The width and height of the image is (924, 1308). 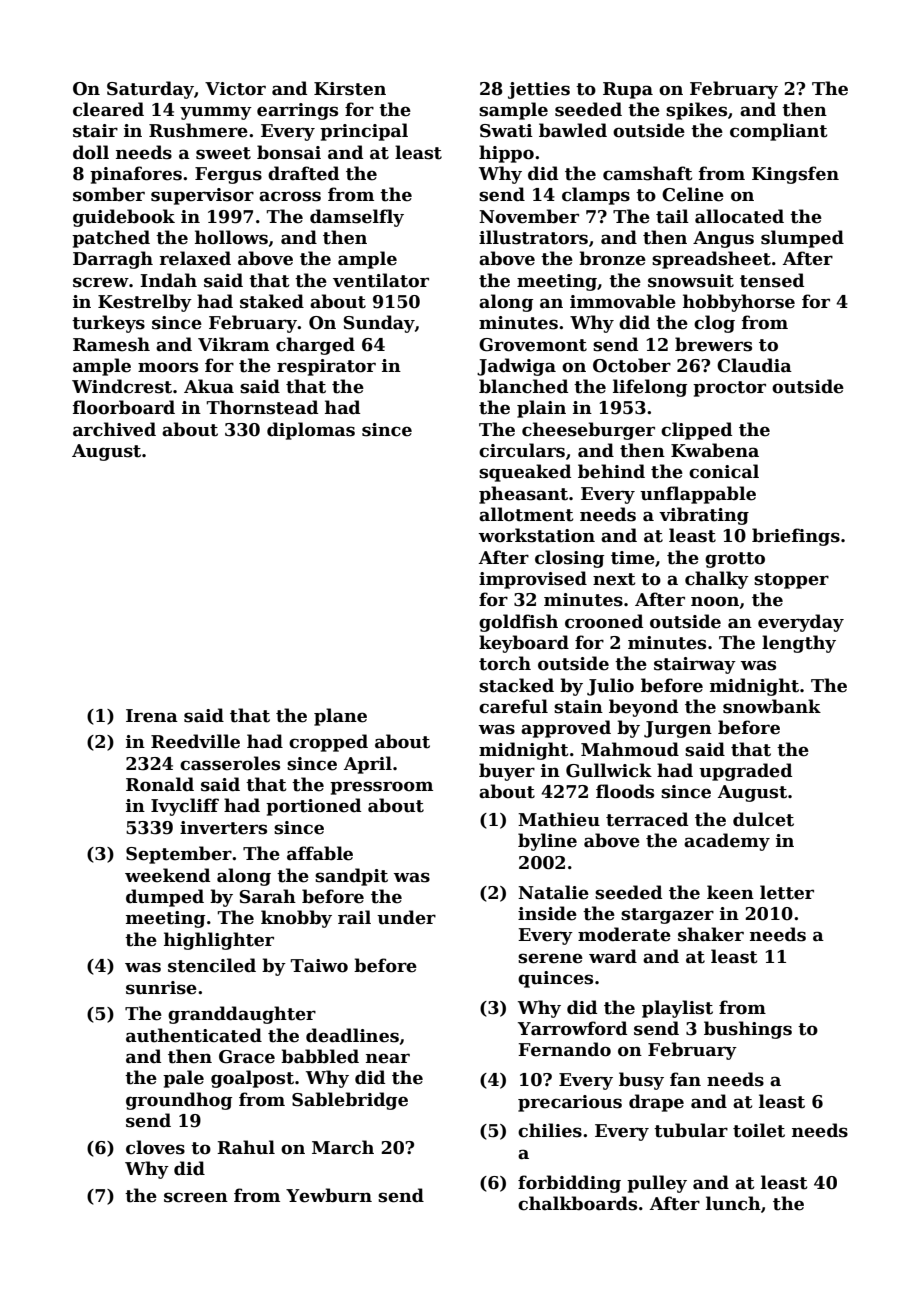 I want to click on compliant, so click(x=779, y=132).
